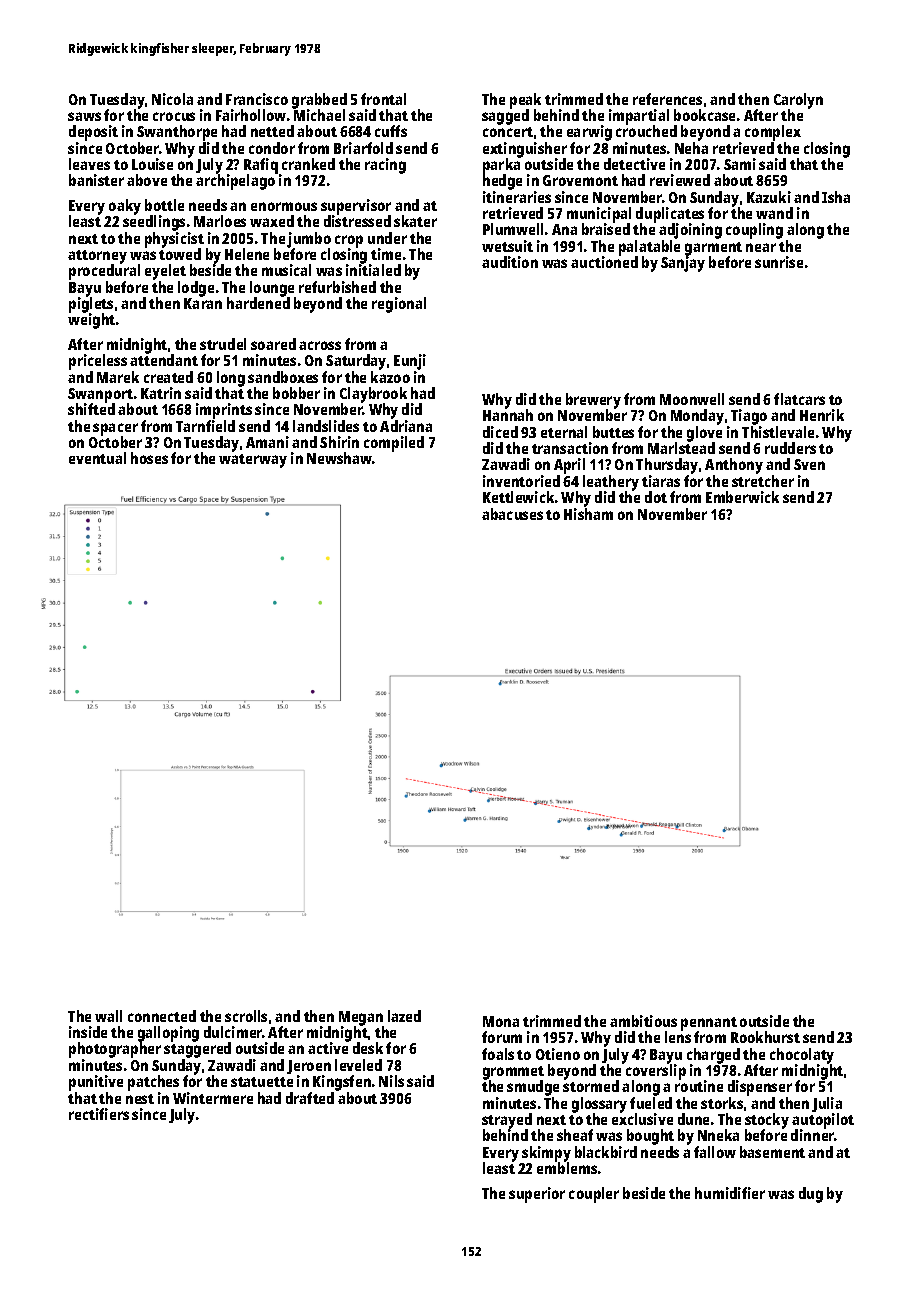 This screenshot has height=1308, width=924. Describe the element at coordinates (521, 481) in the screenshot. I see `inventoried` at that location.
